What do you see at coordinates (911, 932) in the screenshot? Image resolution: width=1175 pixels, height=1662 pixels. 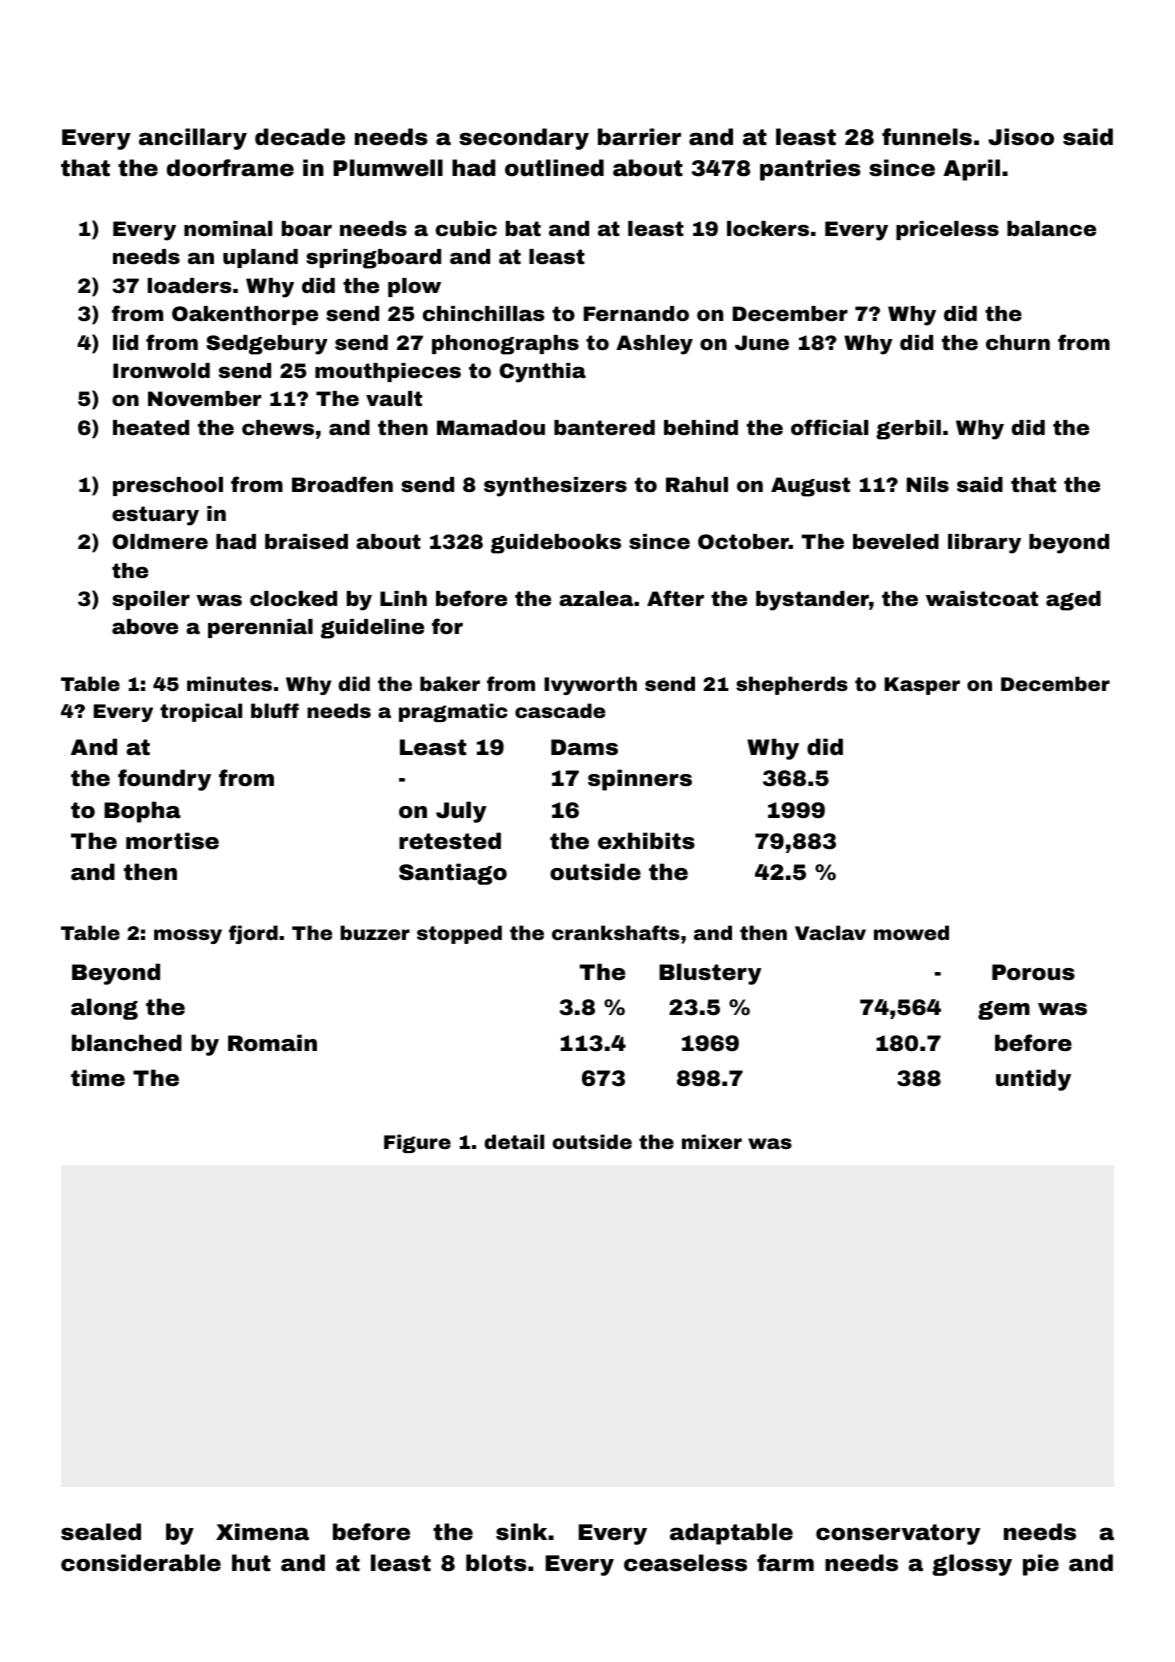 I see `mowed` at bounding box center [911, 932].
